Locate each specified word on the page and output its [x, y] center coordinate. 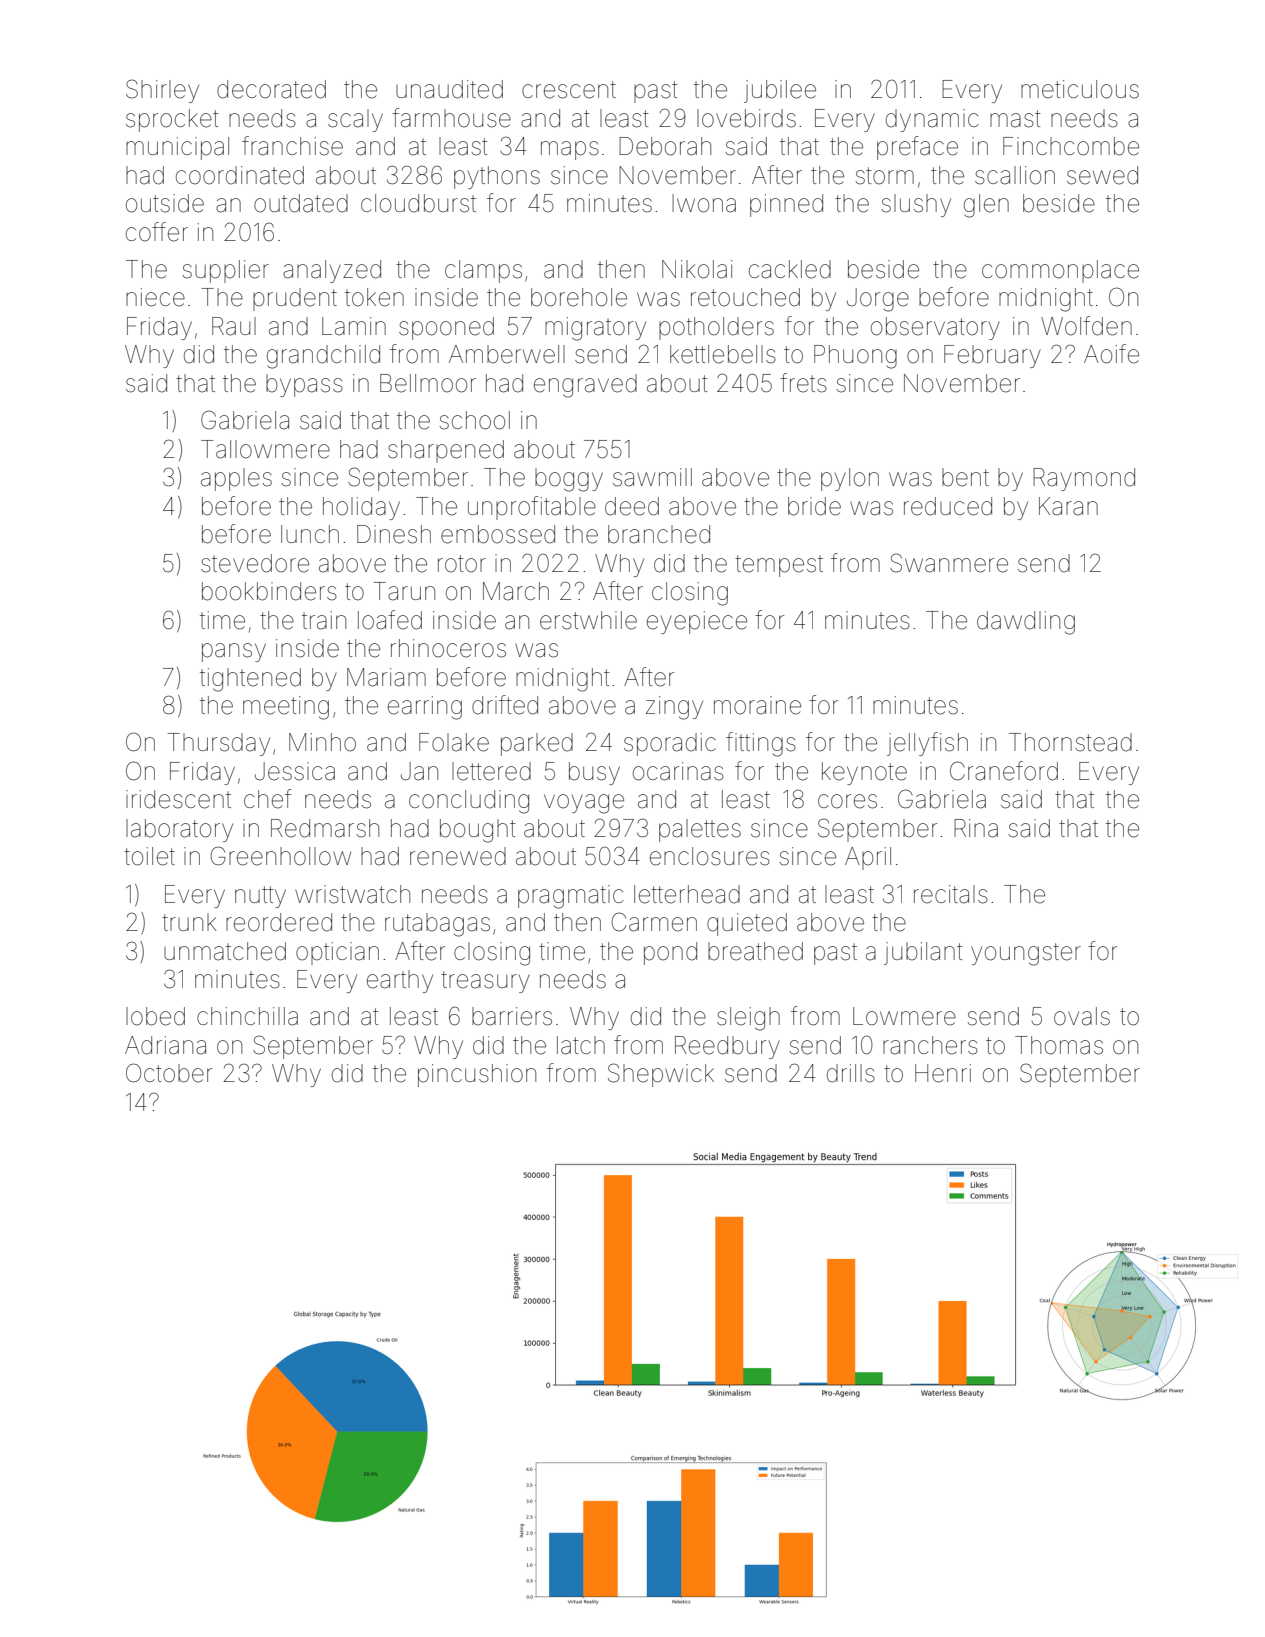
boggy [569, 480]
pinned [786, 205]
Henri [943, 1073]
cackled [790, 269]
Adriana [165, 1045]
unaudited [449, 89]
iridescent [178, 799]
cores [847, 801]
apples [236, 479]
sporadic [670, 744]
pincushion [477, 1075]
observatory [935, 328]
